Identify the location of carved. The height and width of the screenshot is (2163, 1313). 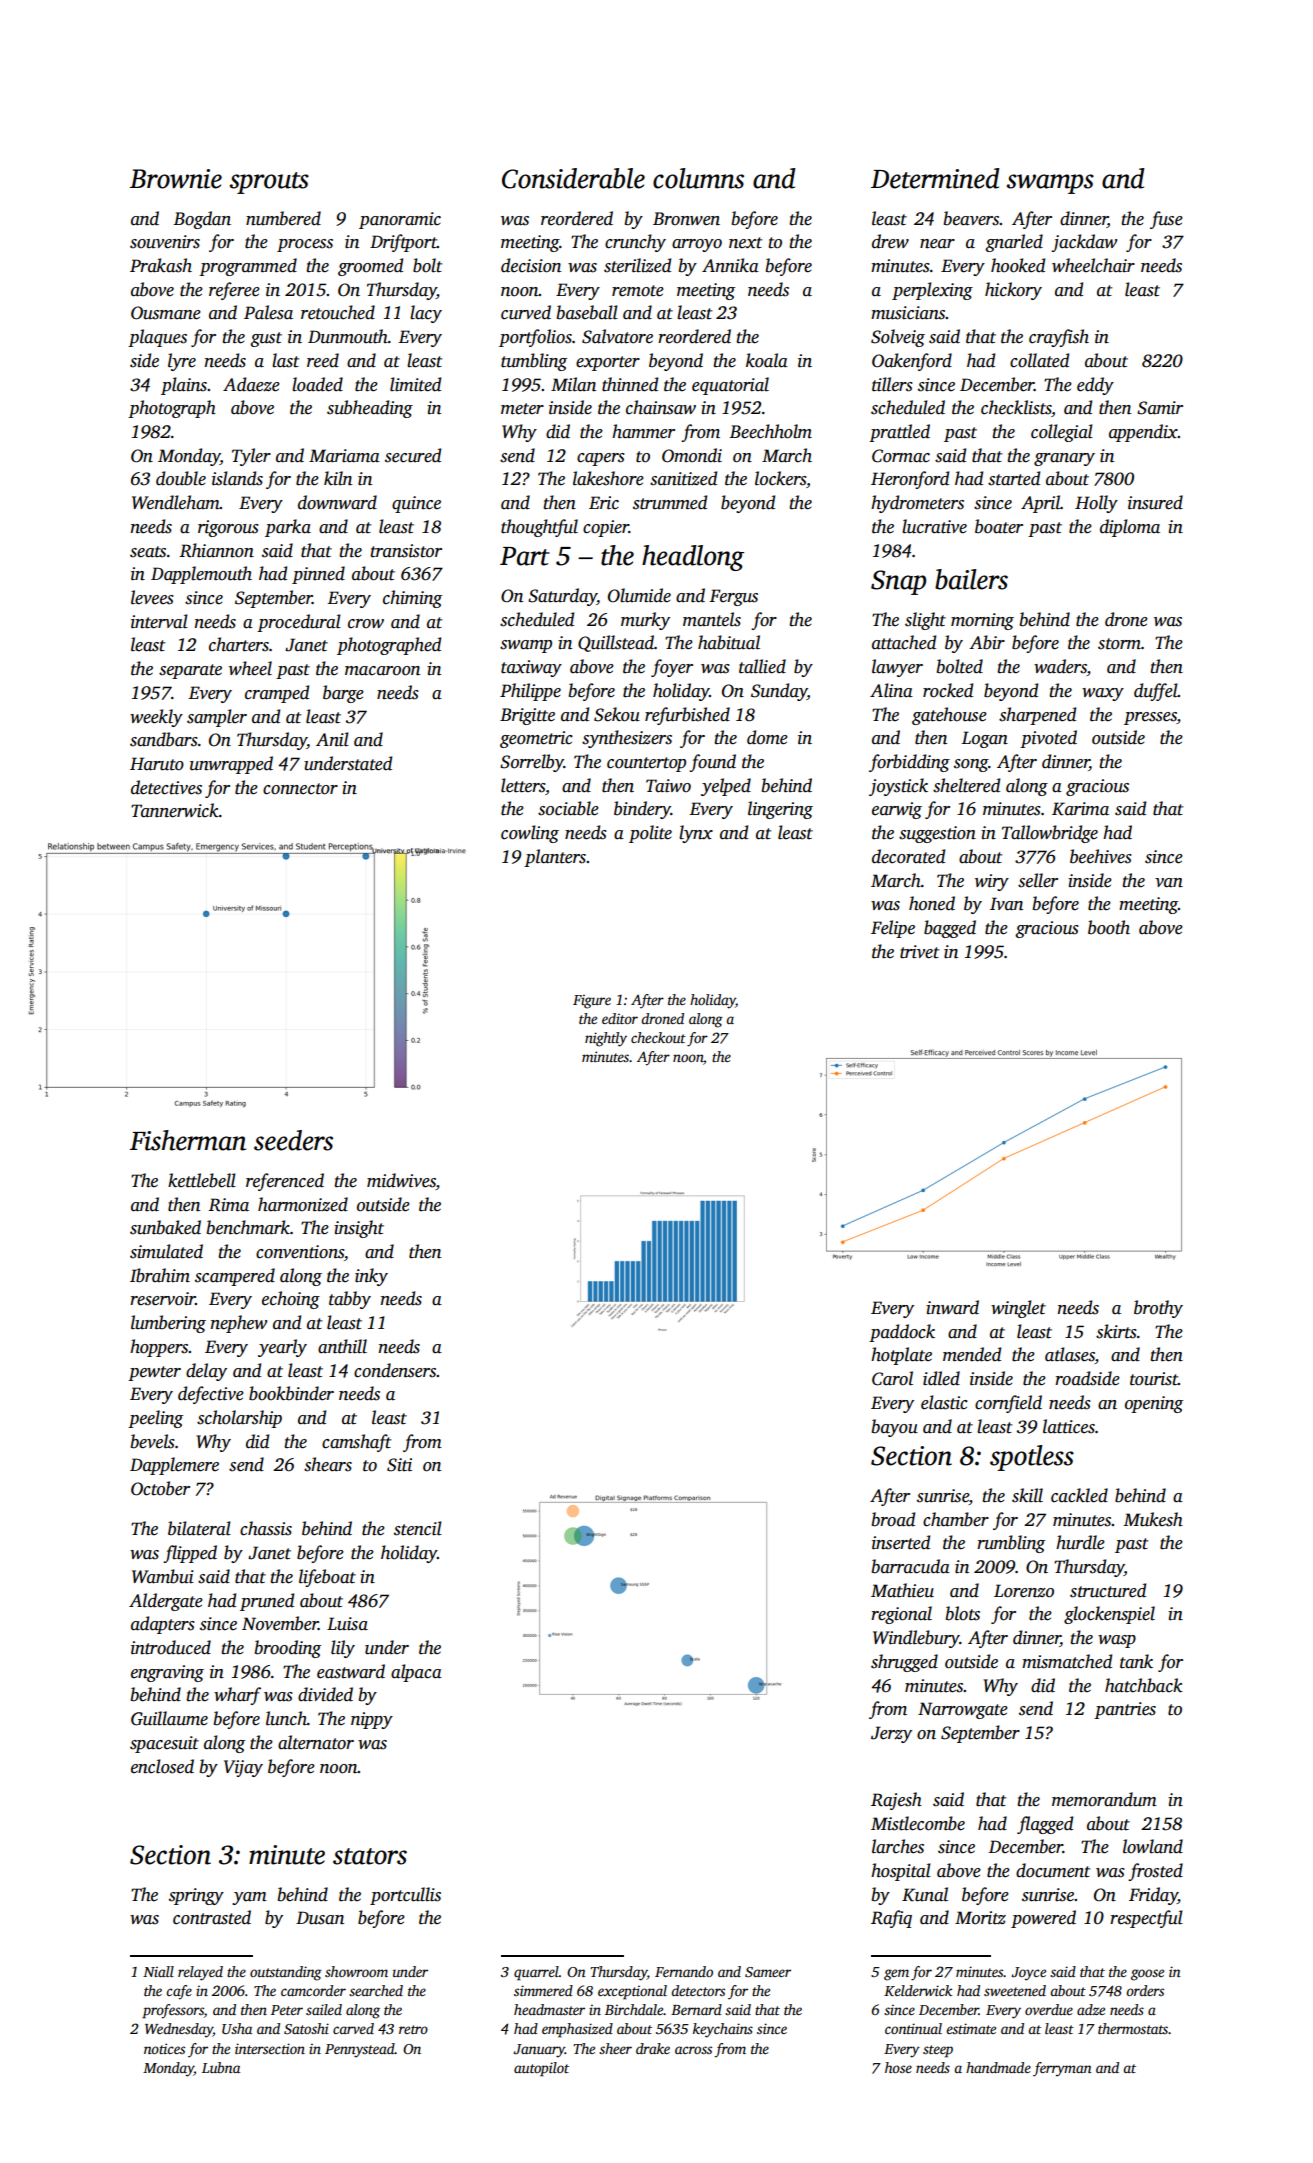
(353, 2028).
